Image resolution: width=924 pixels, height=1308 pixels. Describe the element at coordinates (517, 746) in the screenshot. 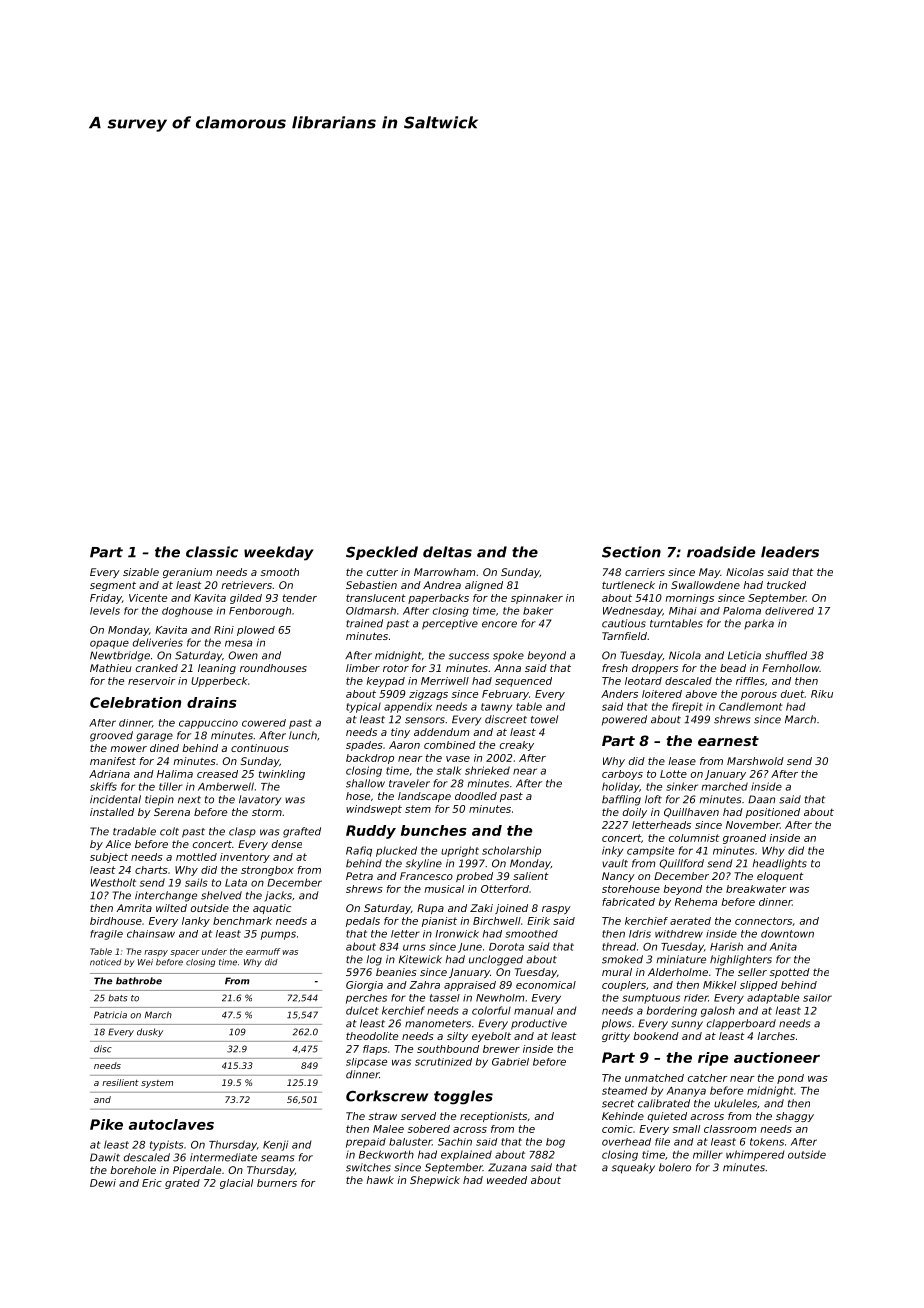

I see `creaky` at that location.
